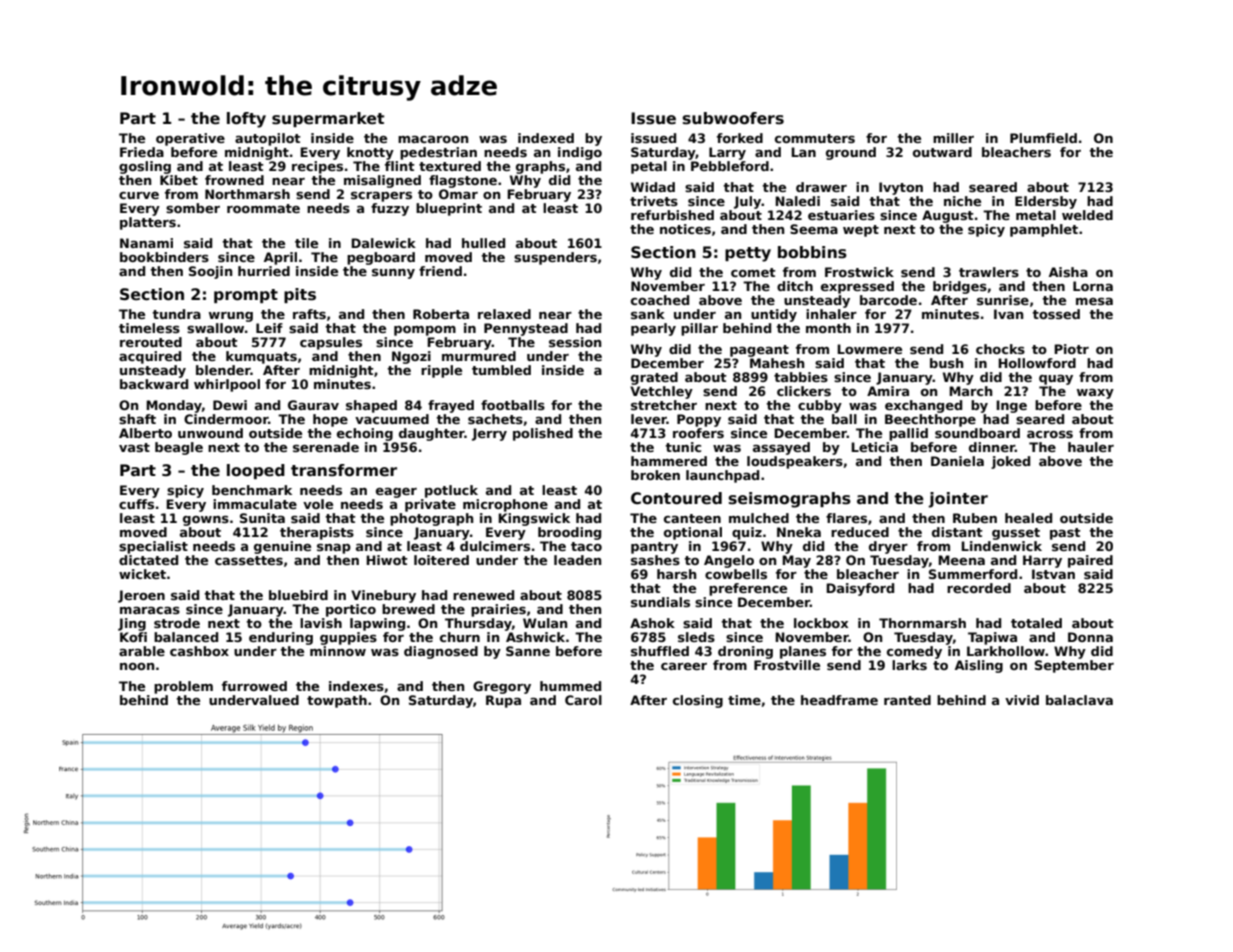  What do you see at coordinates (820, 406) in the image?
I see `cubby` at bounding box center [820, 406].
